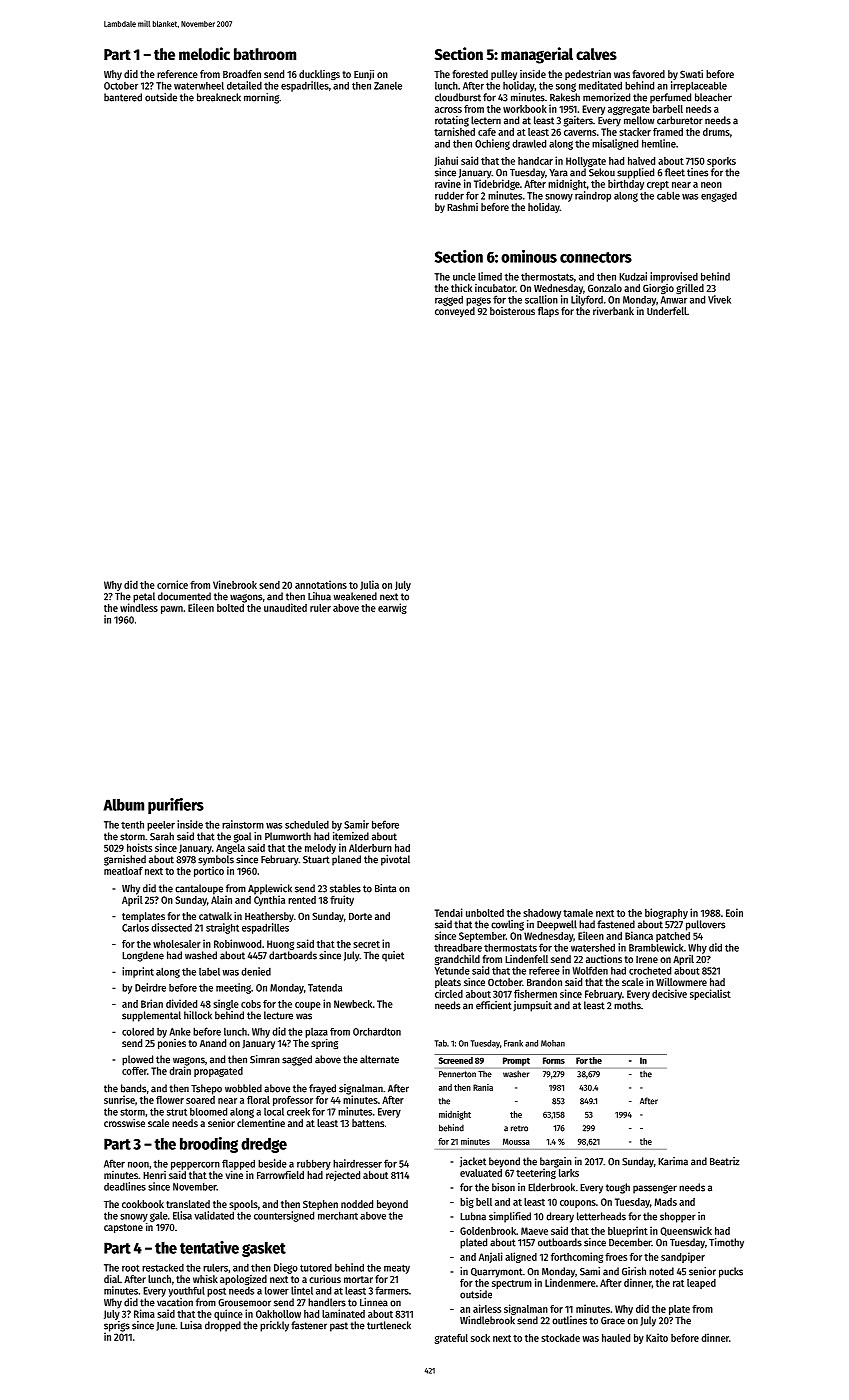  I want to click on scheduled, so click(307, 824).
